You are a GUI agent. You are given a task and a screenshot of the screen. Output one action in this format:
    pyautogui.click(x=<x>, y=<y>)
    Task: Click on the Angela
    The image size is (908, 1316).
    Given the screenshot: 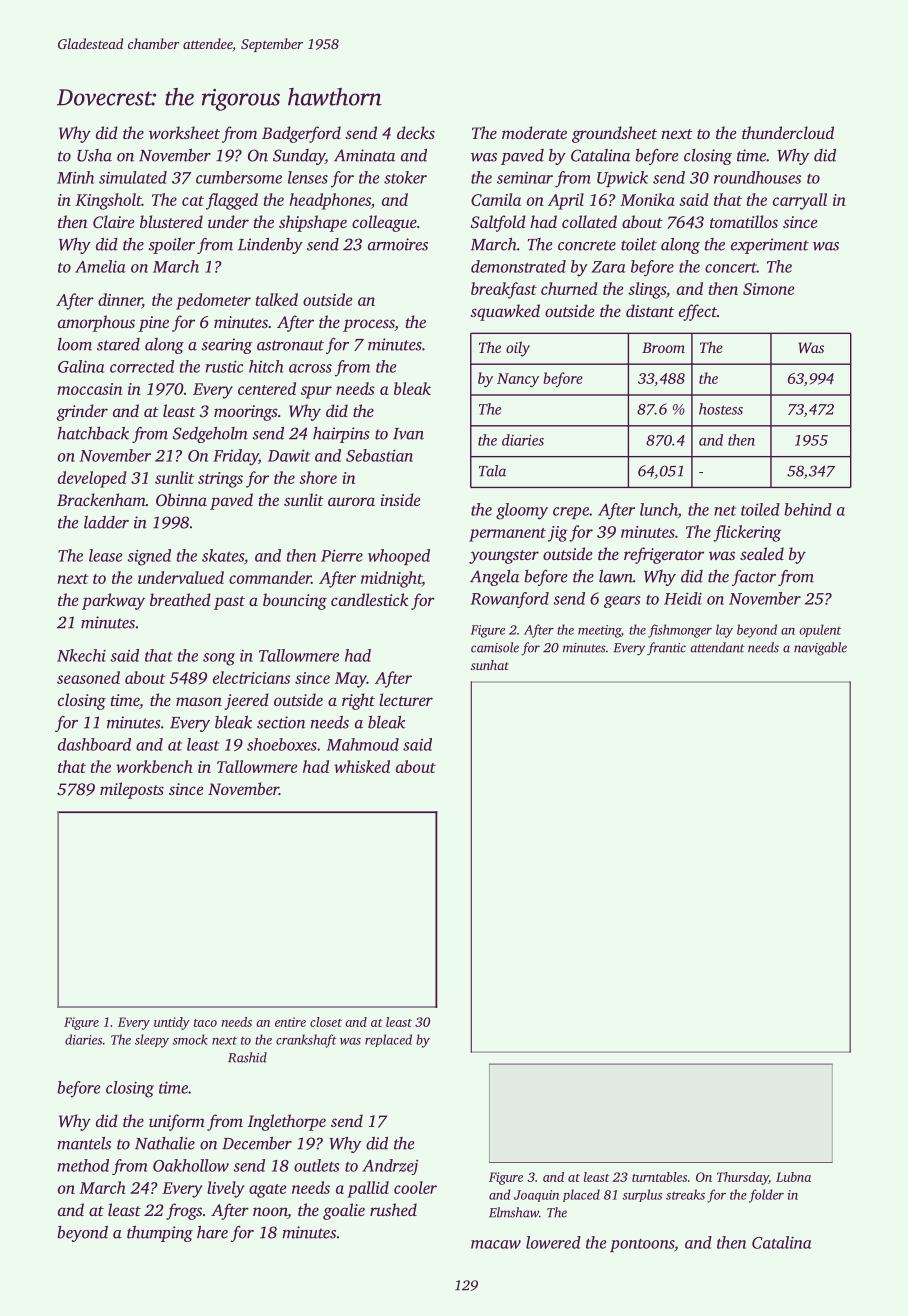 What is the action you would take?
    pyautogui.click(x=494, y=578)
